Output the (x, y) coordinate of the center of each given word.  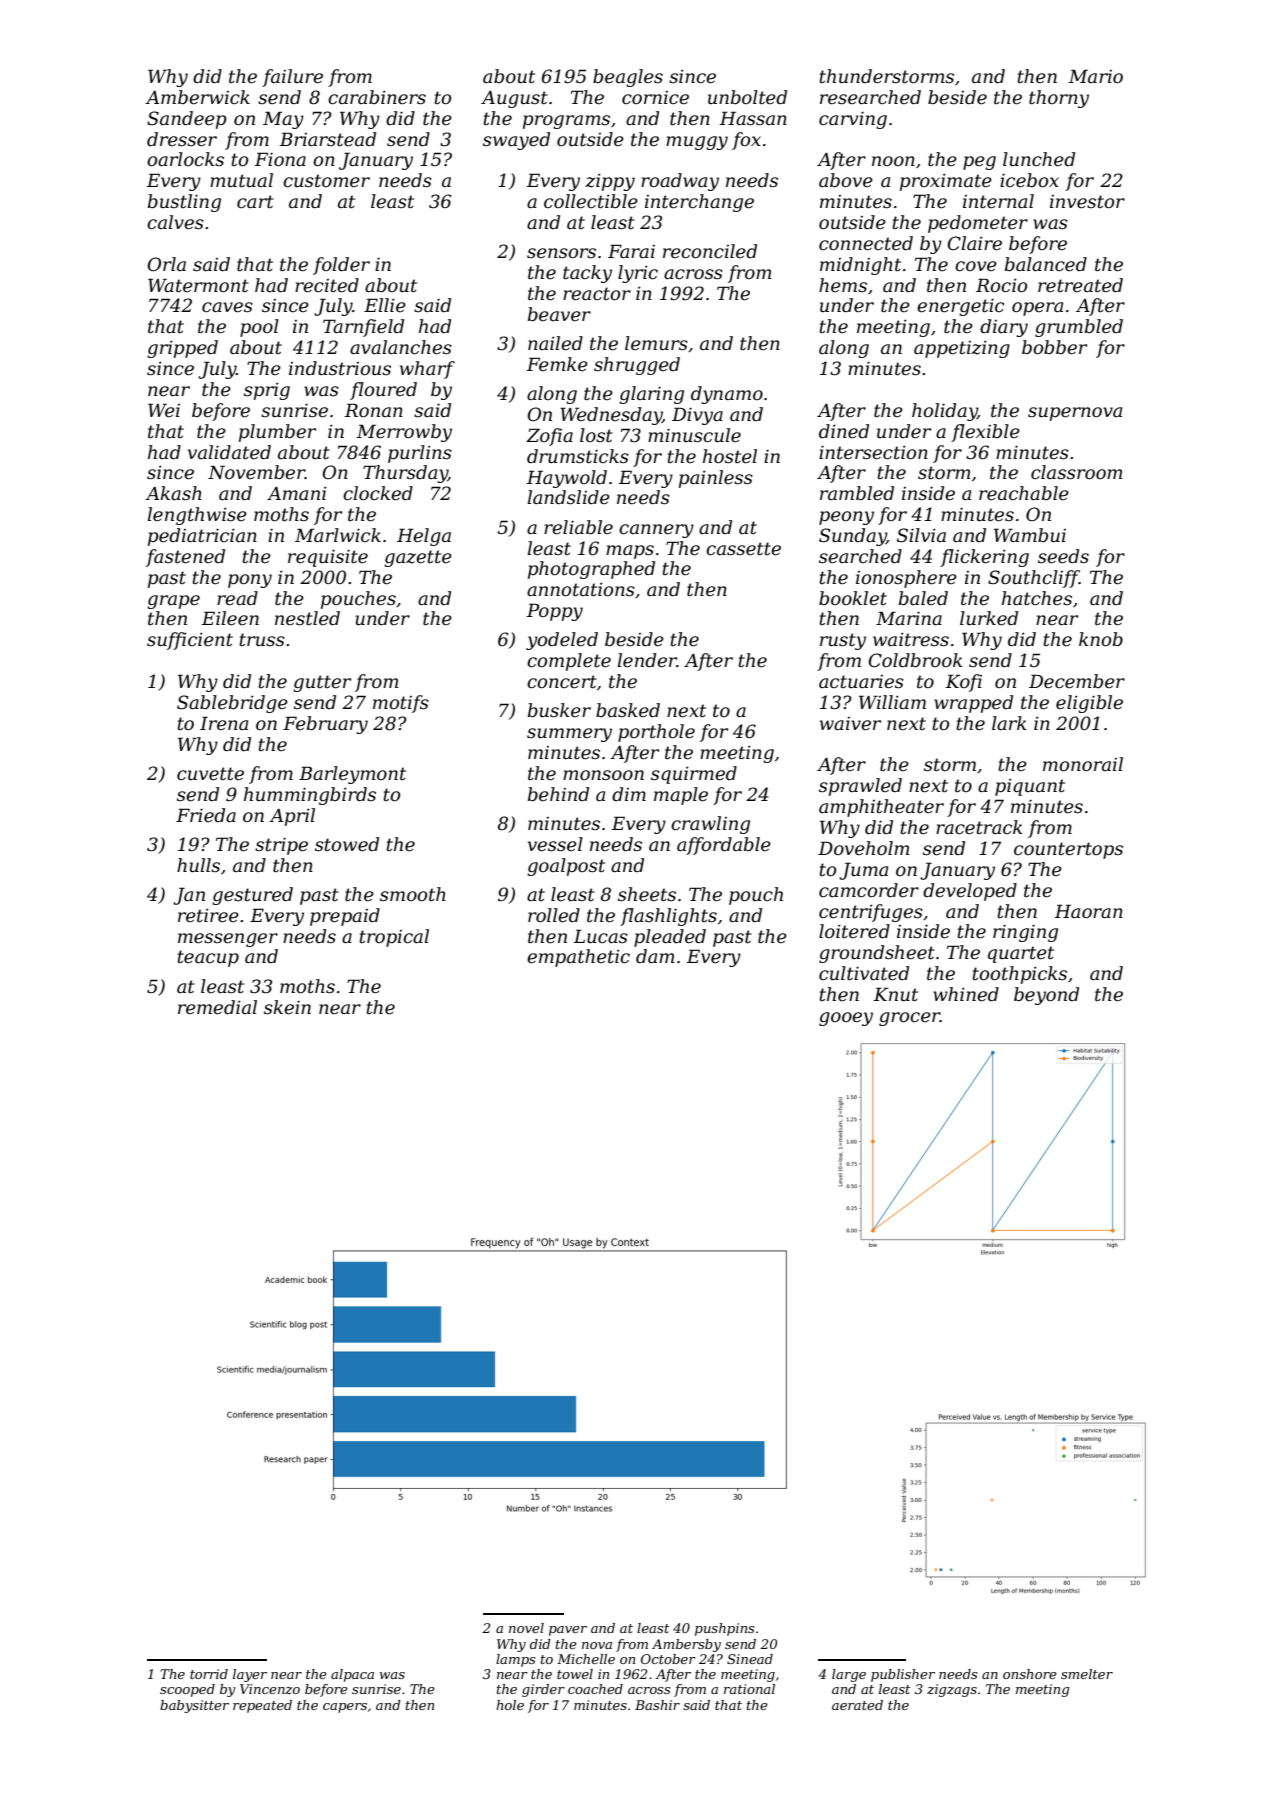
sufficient (190, 641)
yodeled (562, 641)
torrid (209, 1674)
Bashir (657, 1705)
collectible (591, 201)
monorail (1083, 764)
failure (292, 78)
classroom (1077, 472)
